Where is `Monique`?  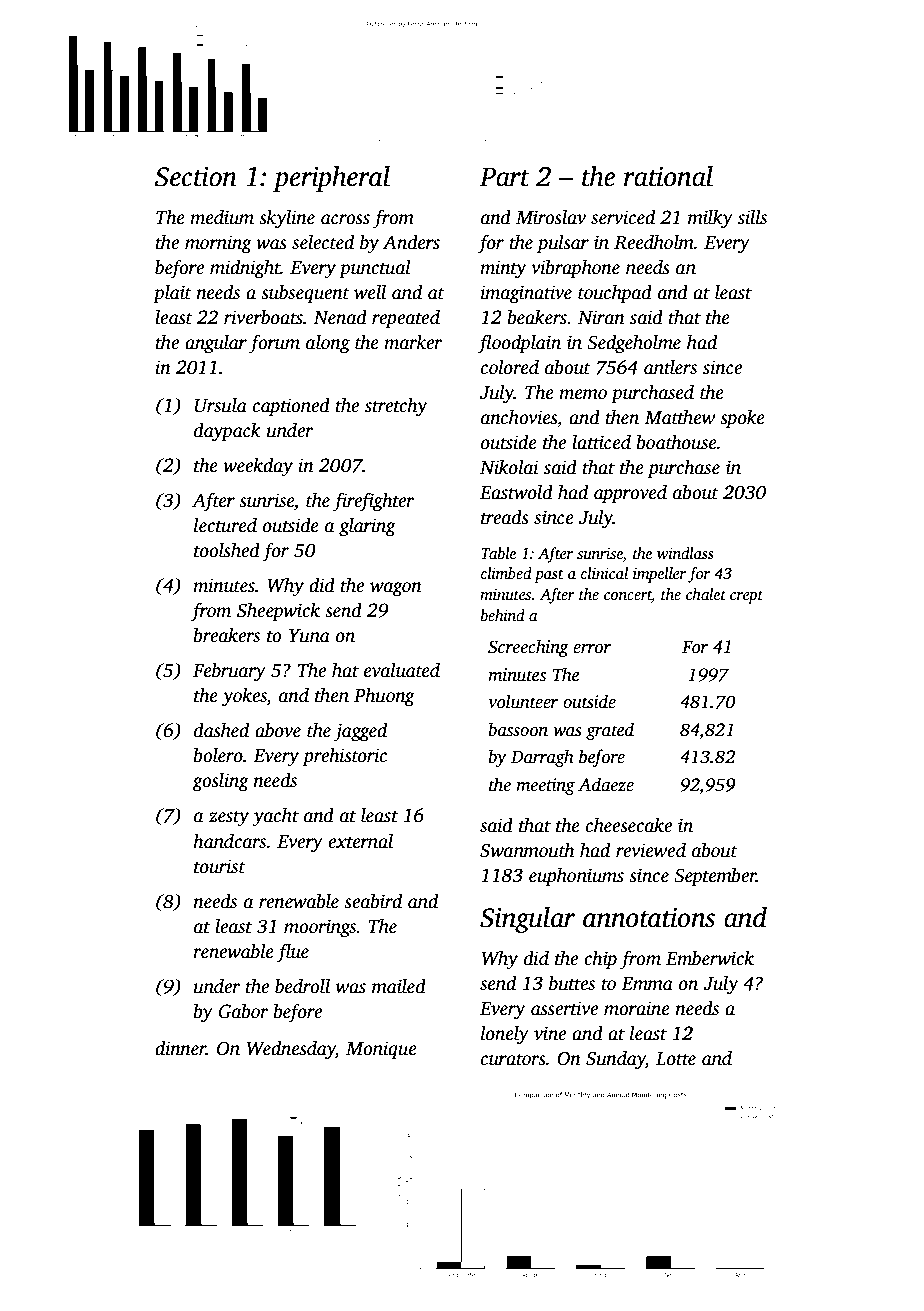 Monique is located at coordinates (381, 1050).
